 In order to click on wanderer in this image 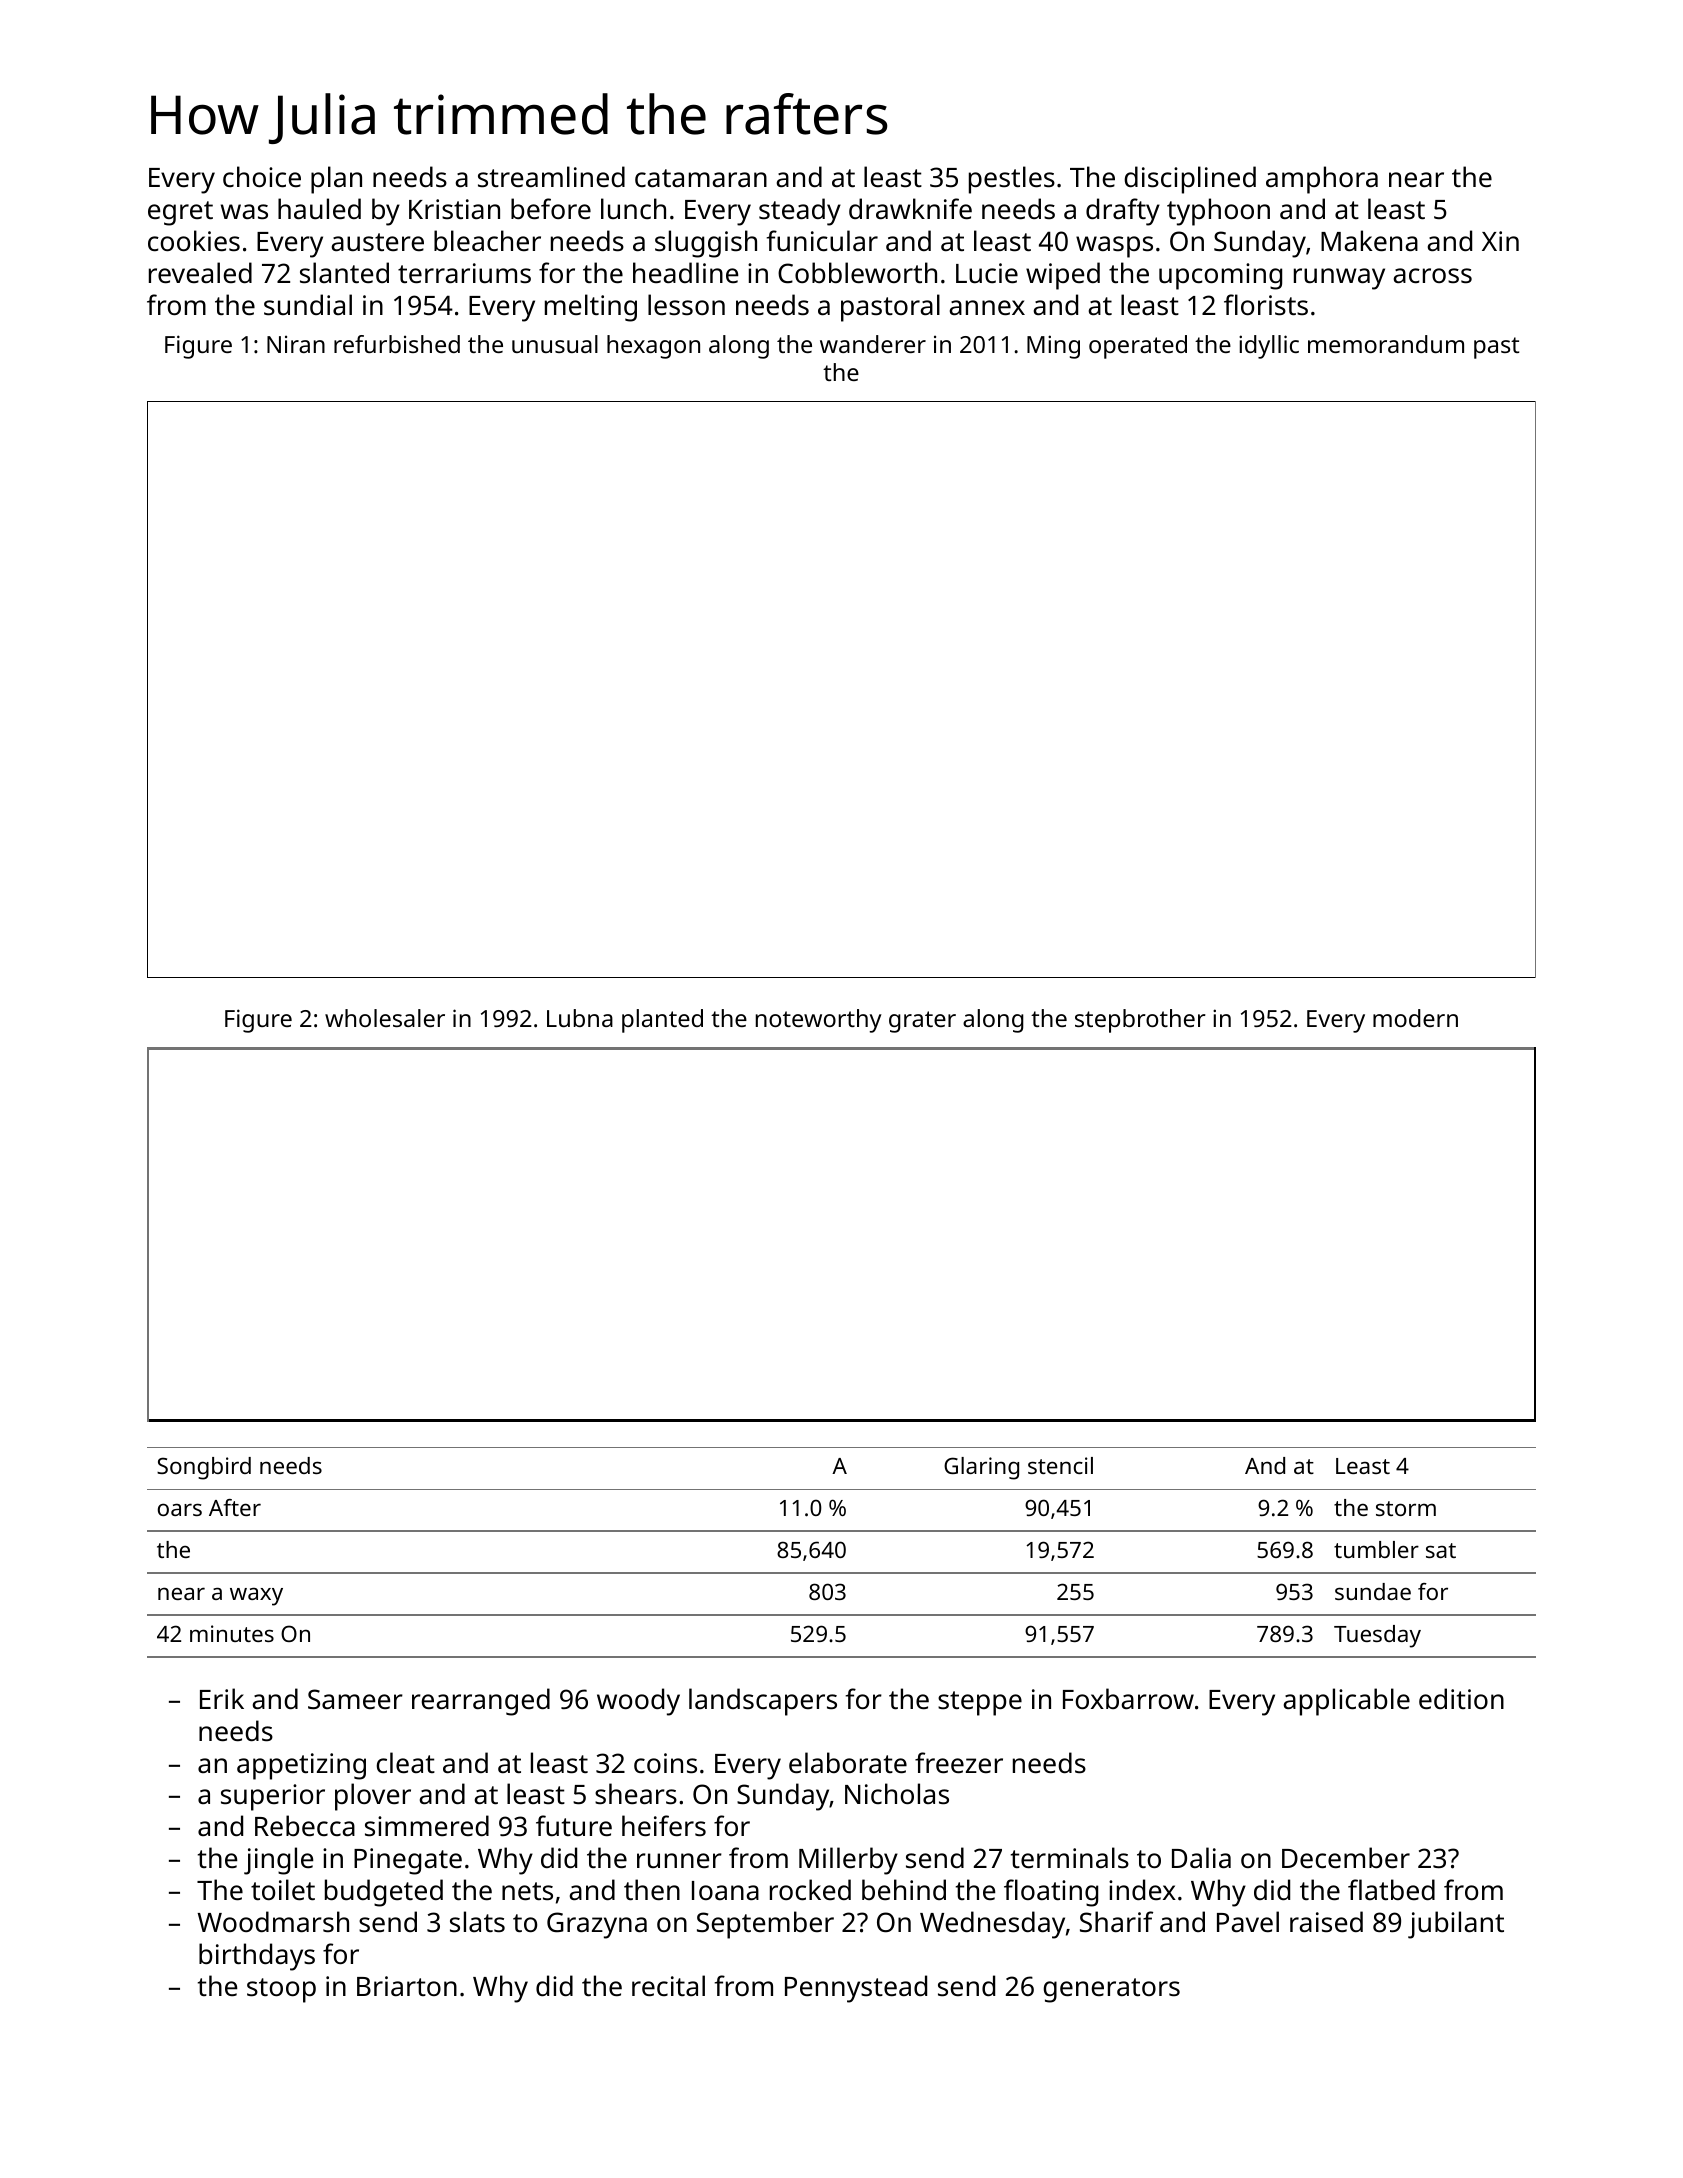, I will do `click(873, 344)`.
